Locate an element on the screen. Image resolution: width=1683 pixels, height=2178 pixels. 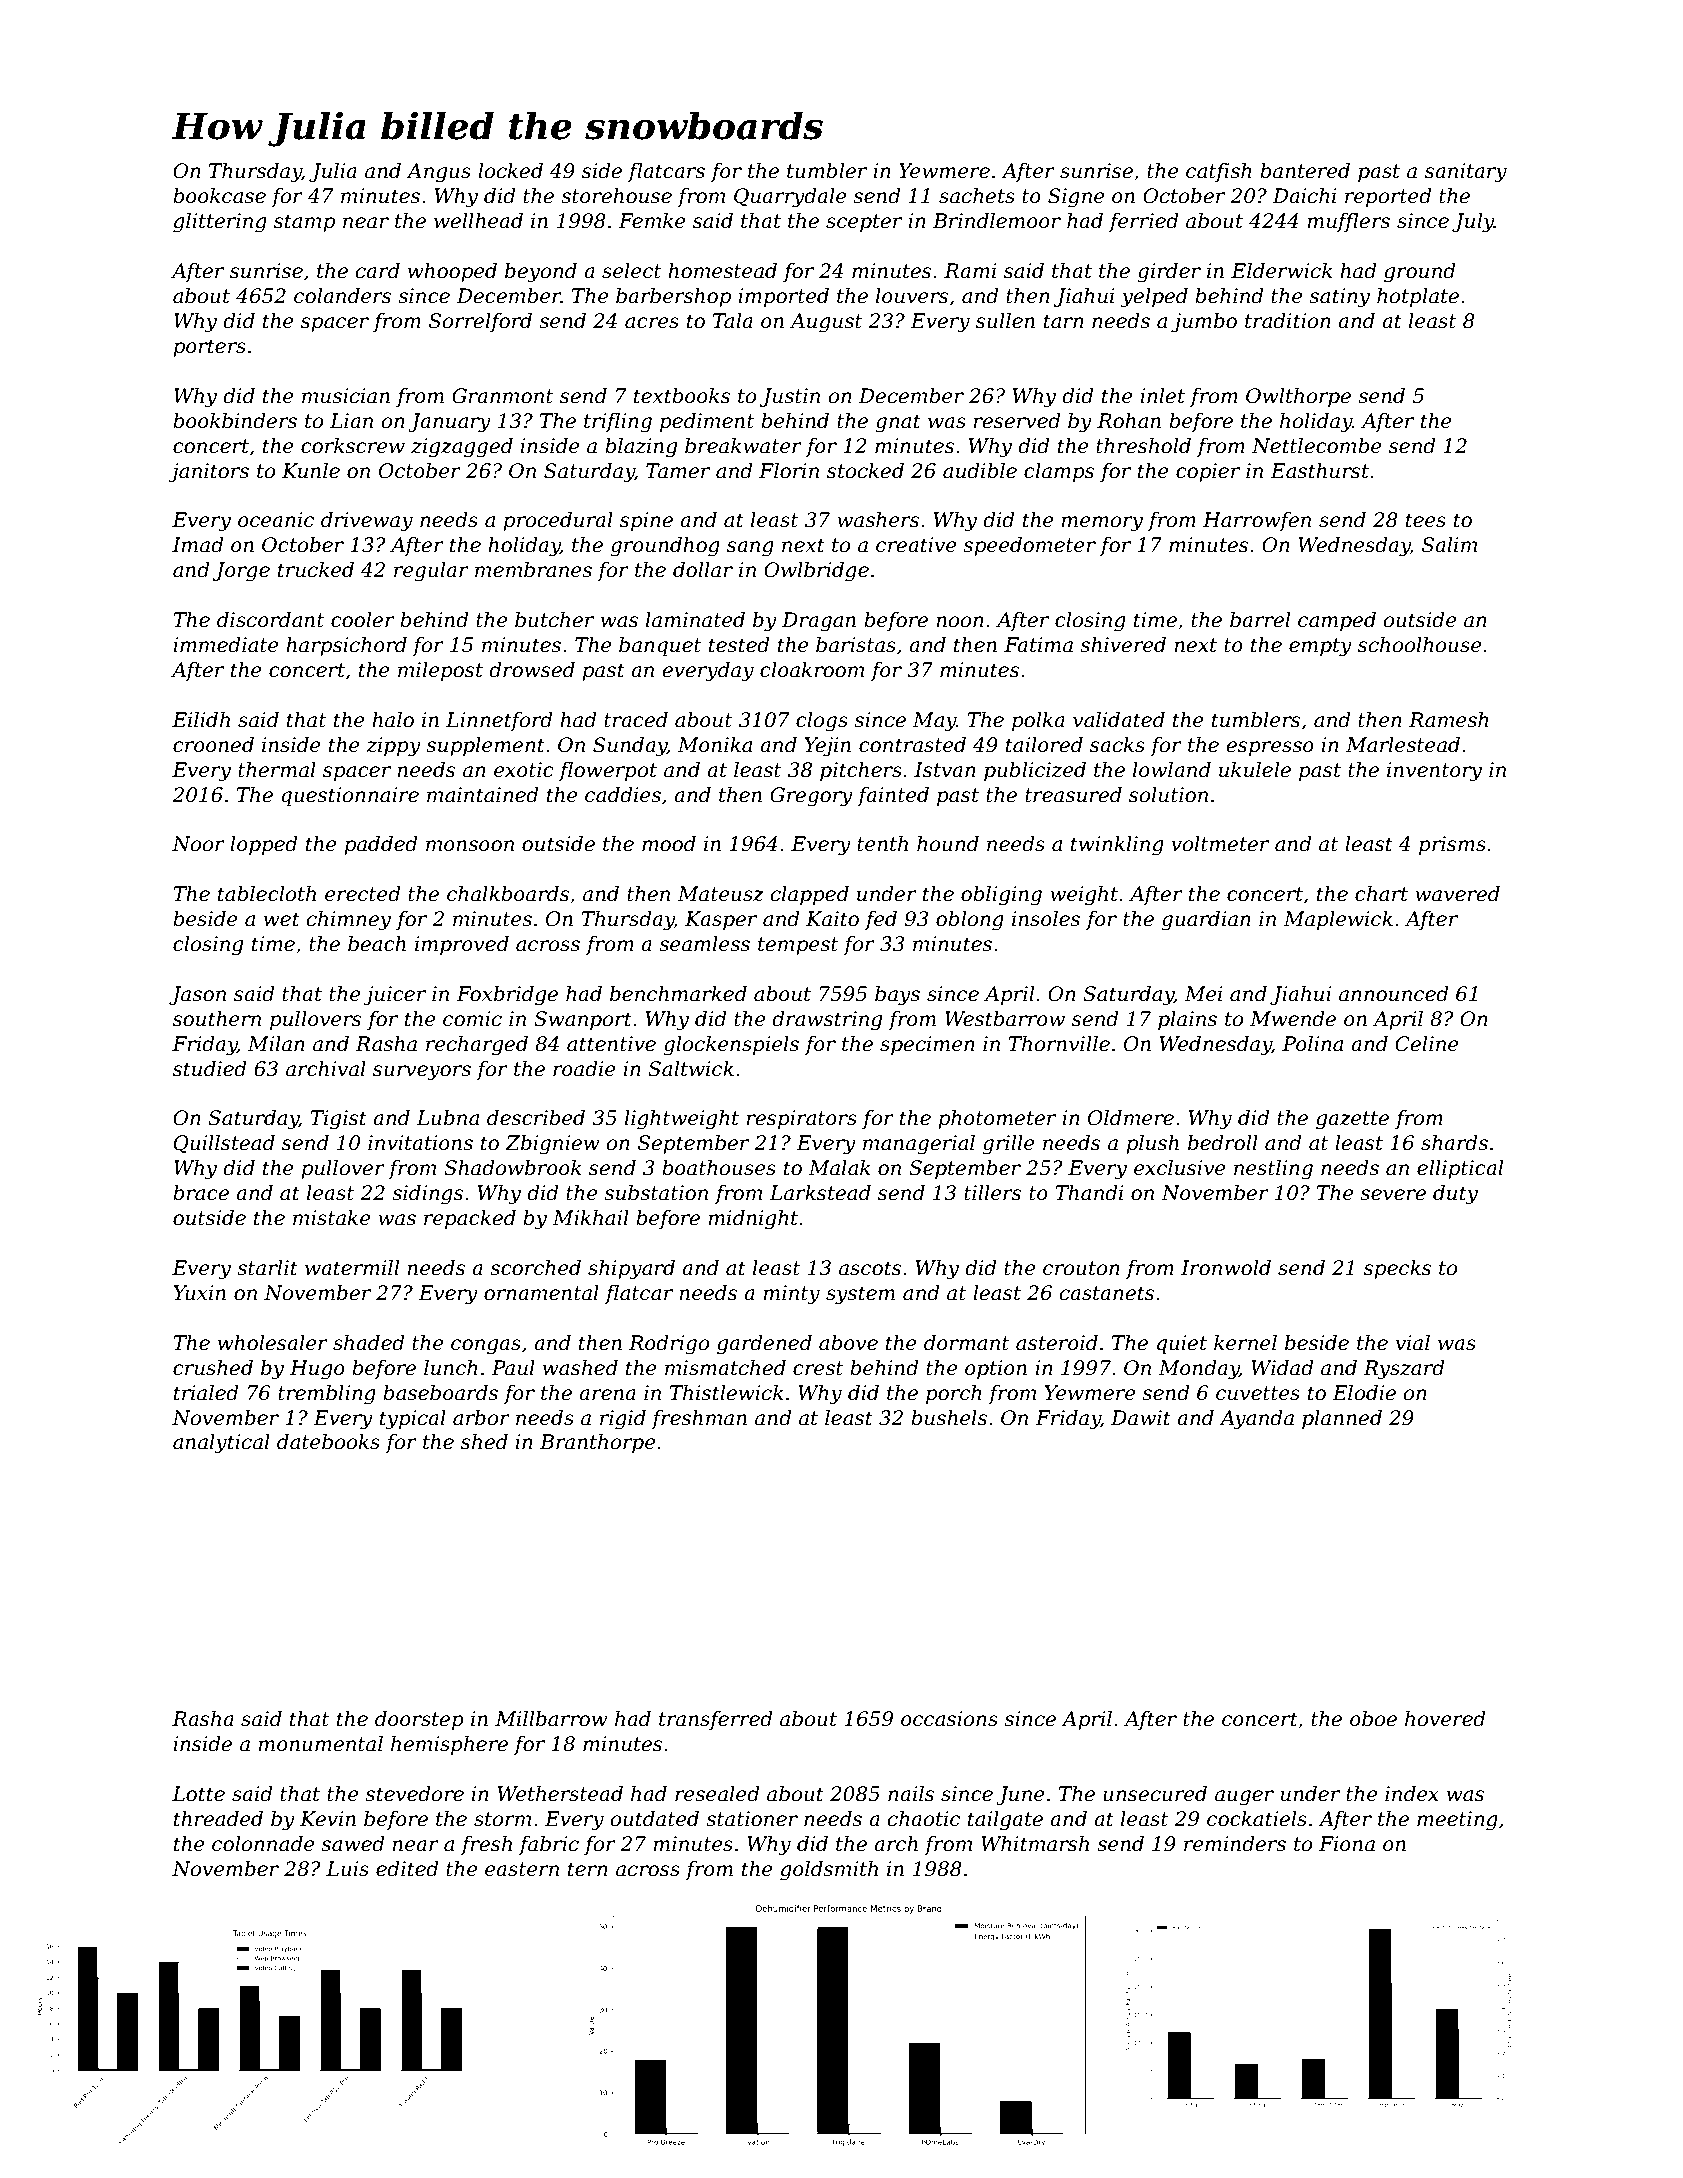
Hugo is located at coordinates (317, 1370).
